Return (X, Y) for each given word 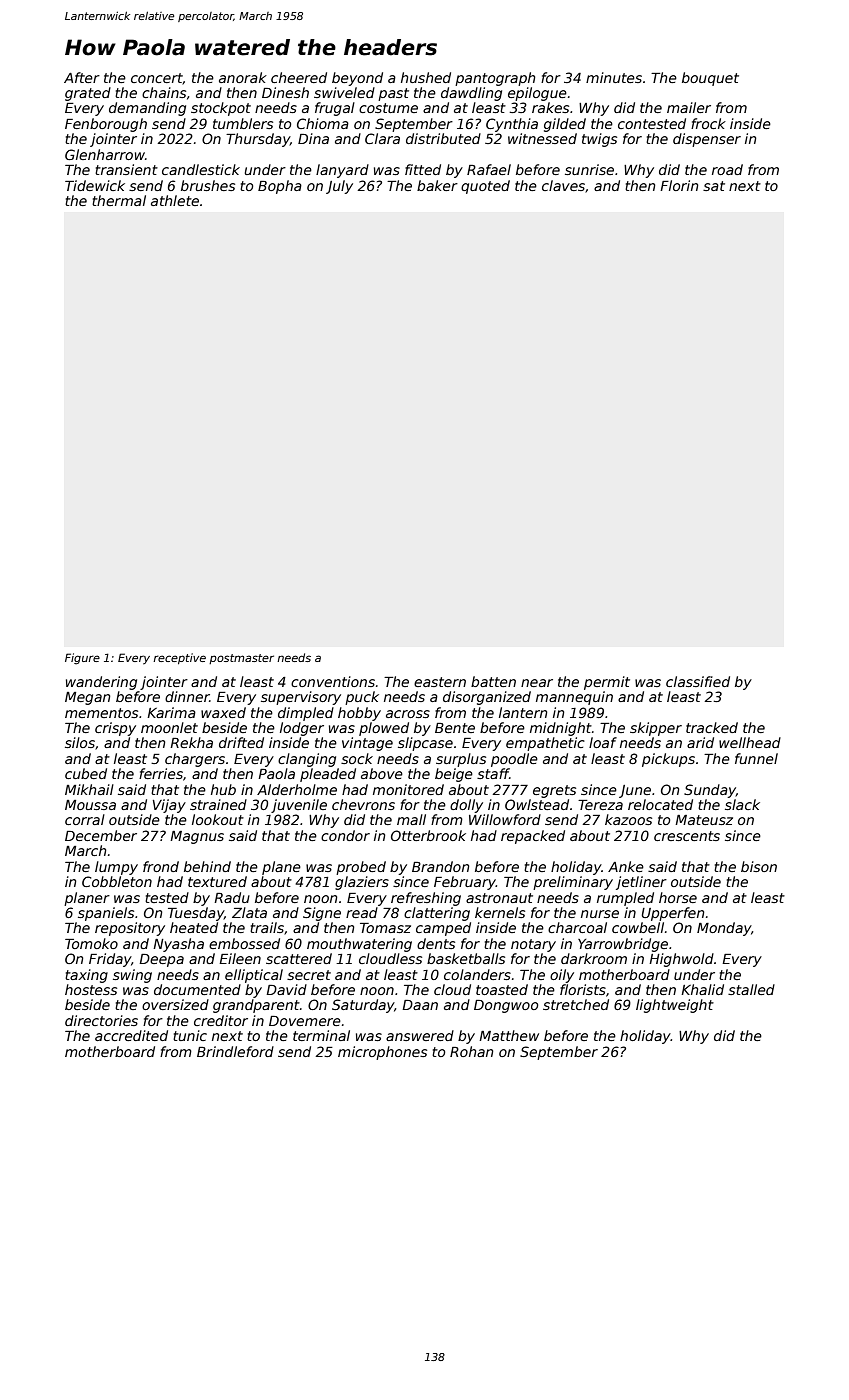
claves (563, 185)
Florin (679, 185)
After (82, 77)
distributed (443, 138)
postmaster (241, 659)
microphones (382, 1053)
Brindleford (235, 1051)
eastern (440, 682)
